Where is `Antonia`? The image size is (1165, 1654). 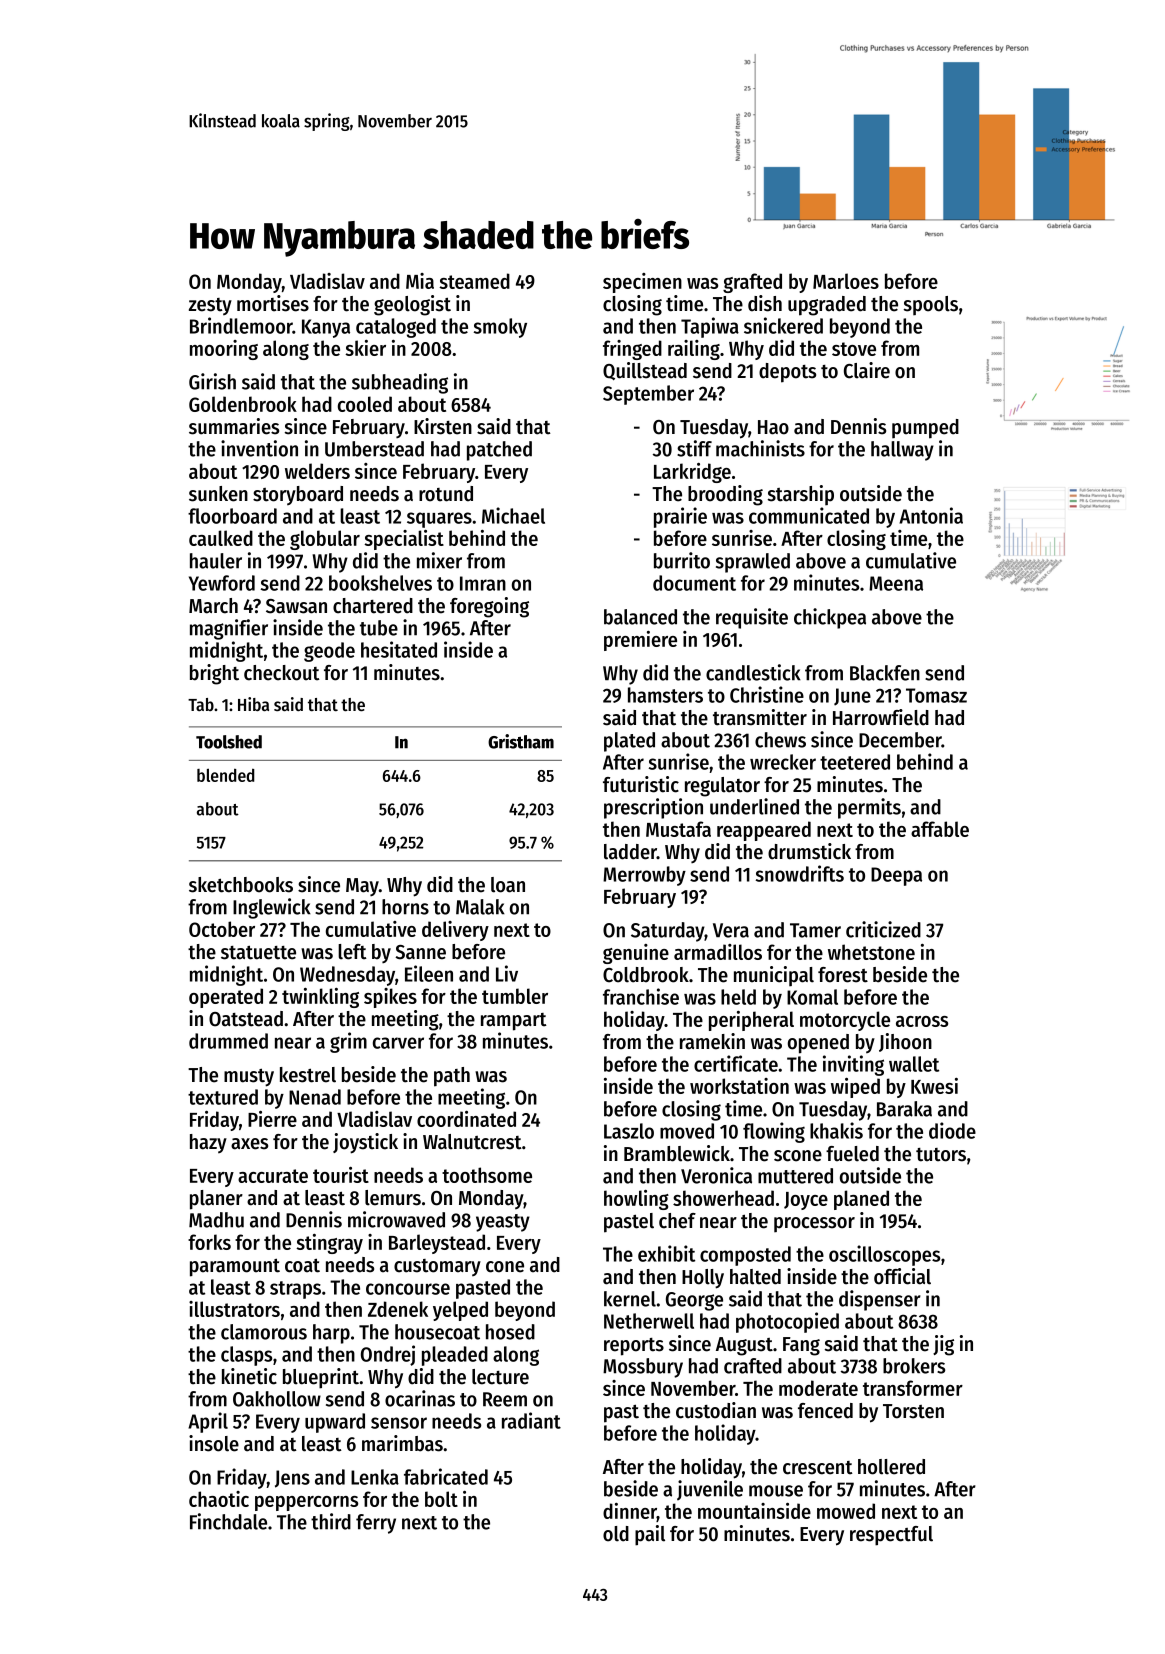 Antonia is located at coordinates (931, 515).
